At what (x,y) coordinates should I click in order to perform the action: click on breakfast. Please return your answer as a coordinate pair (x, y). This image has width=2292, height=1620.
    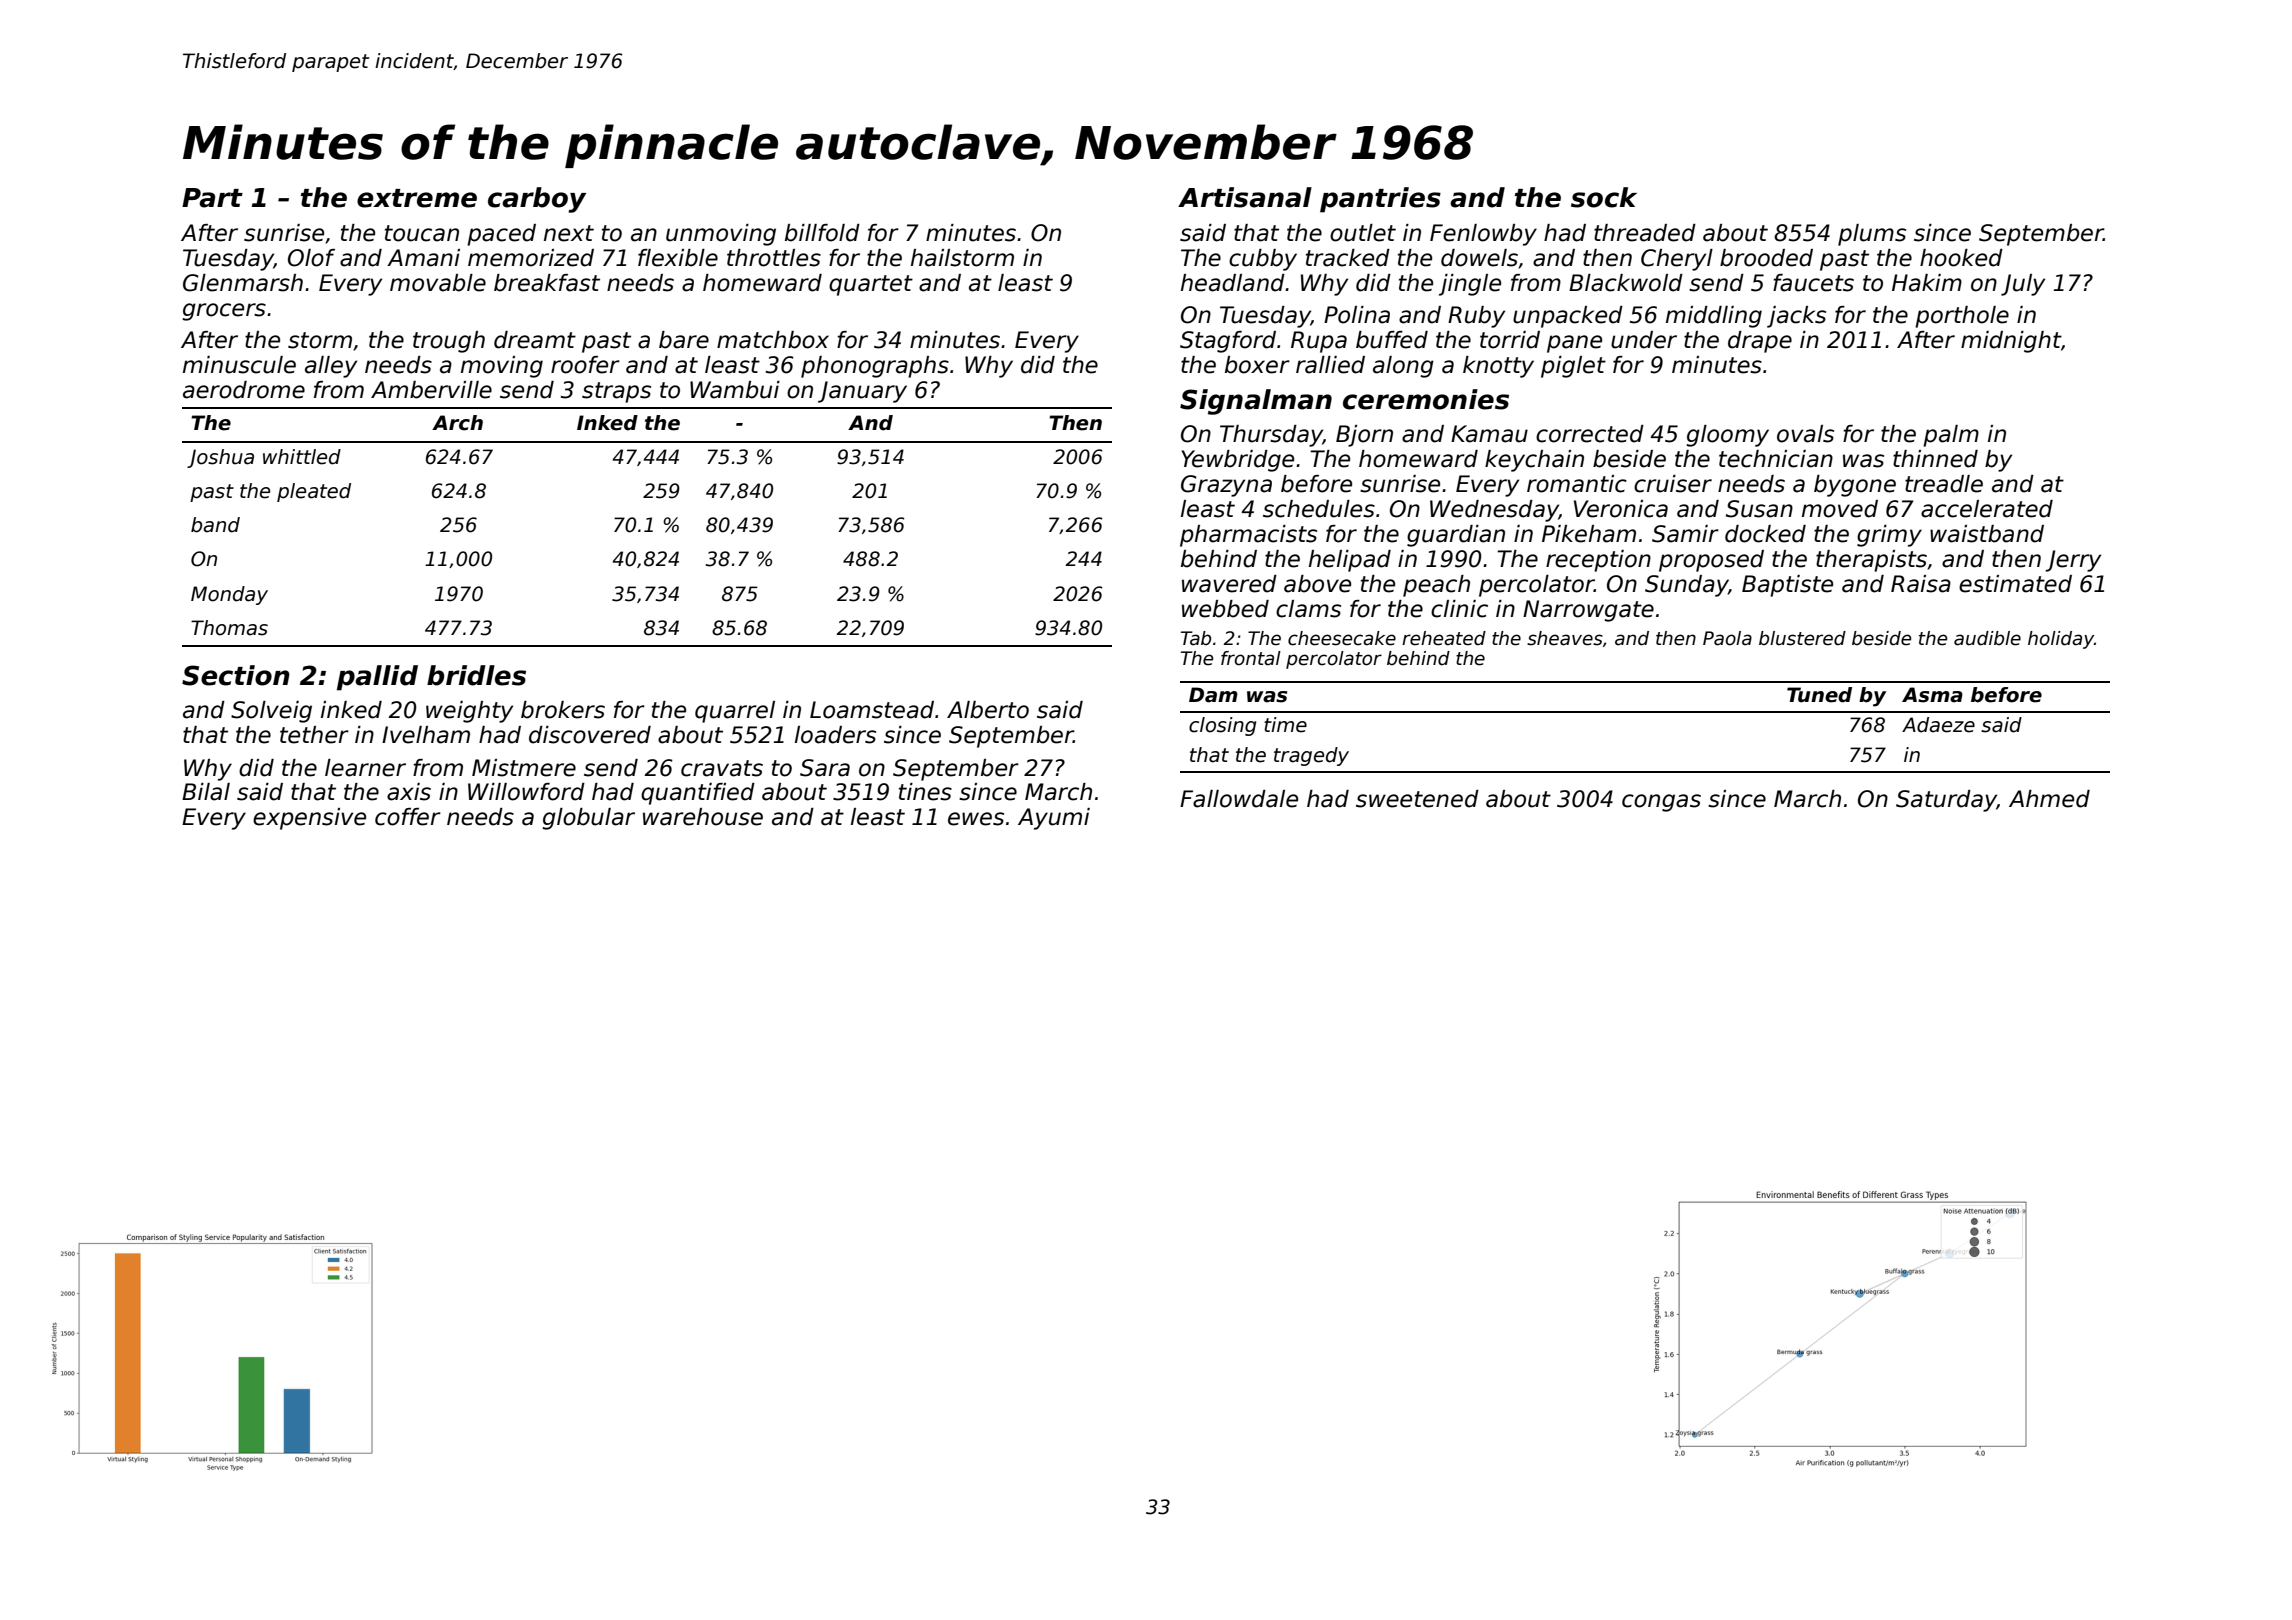
    Looking at the image, I should click on (547, 283).
